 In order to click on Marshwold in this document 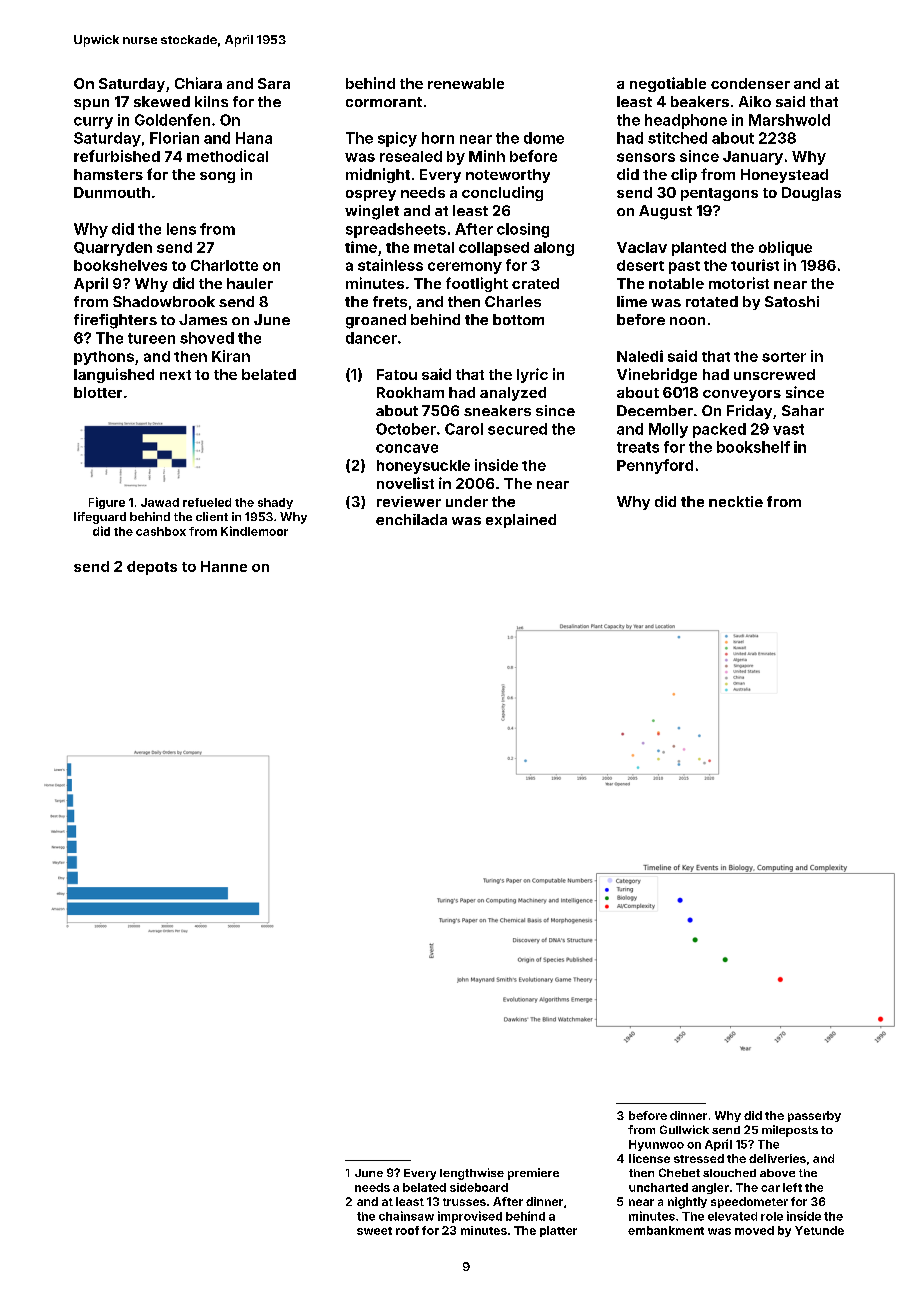, I will do `click(789, 120)`.
